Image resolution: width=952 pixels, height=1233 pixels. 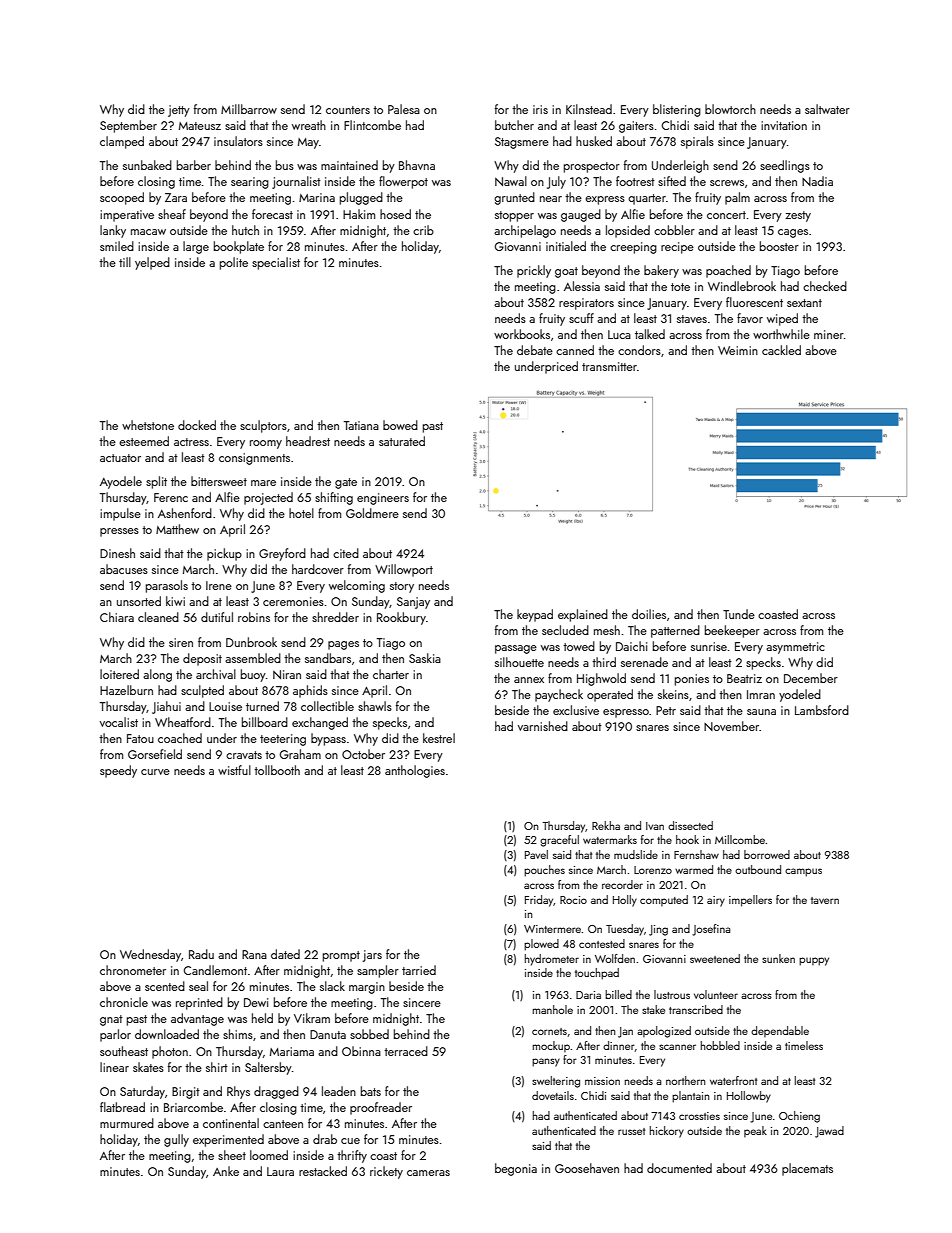 What do you see at coordinates (179, 111) in the image?
I see `jetty` at bounding box center [179, 111].
